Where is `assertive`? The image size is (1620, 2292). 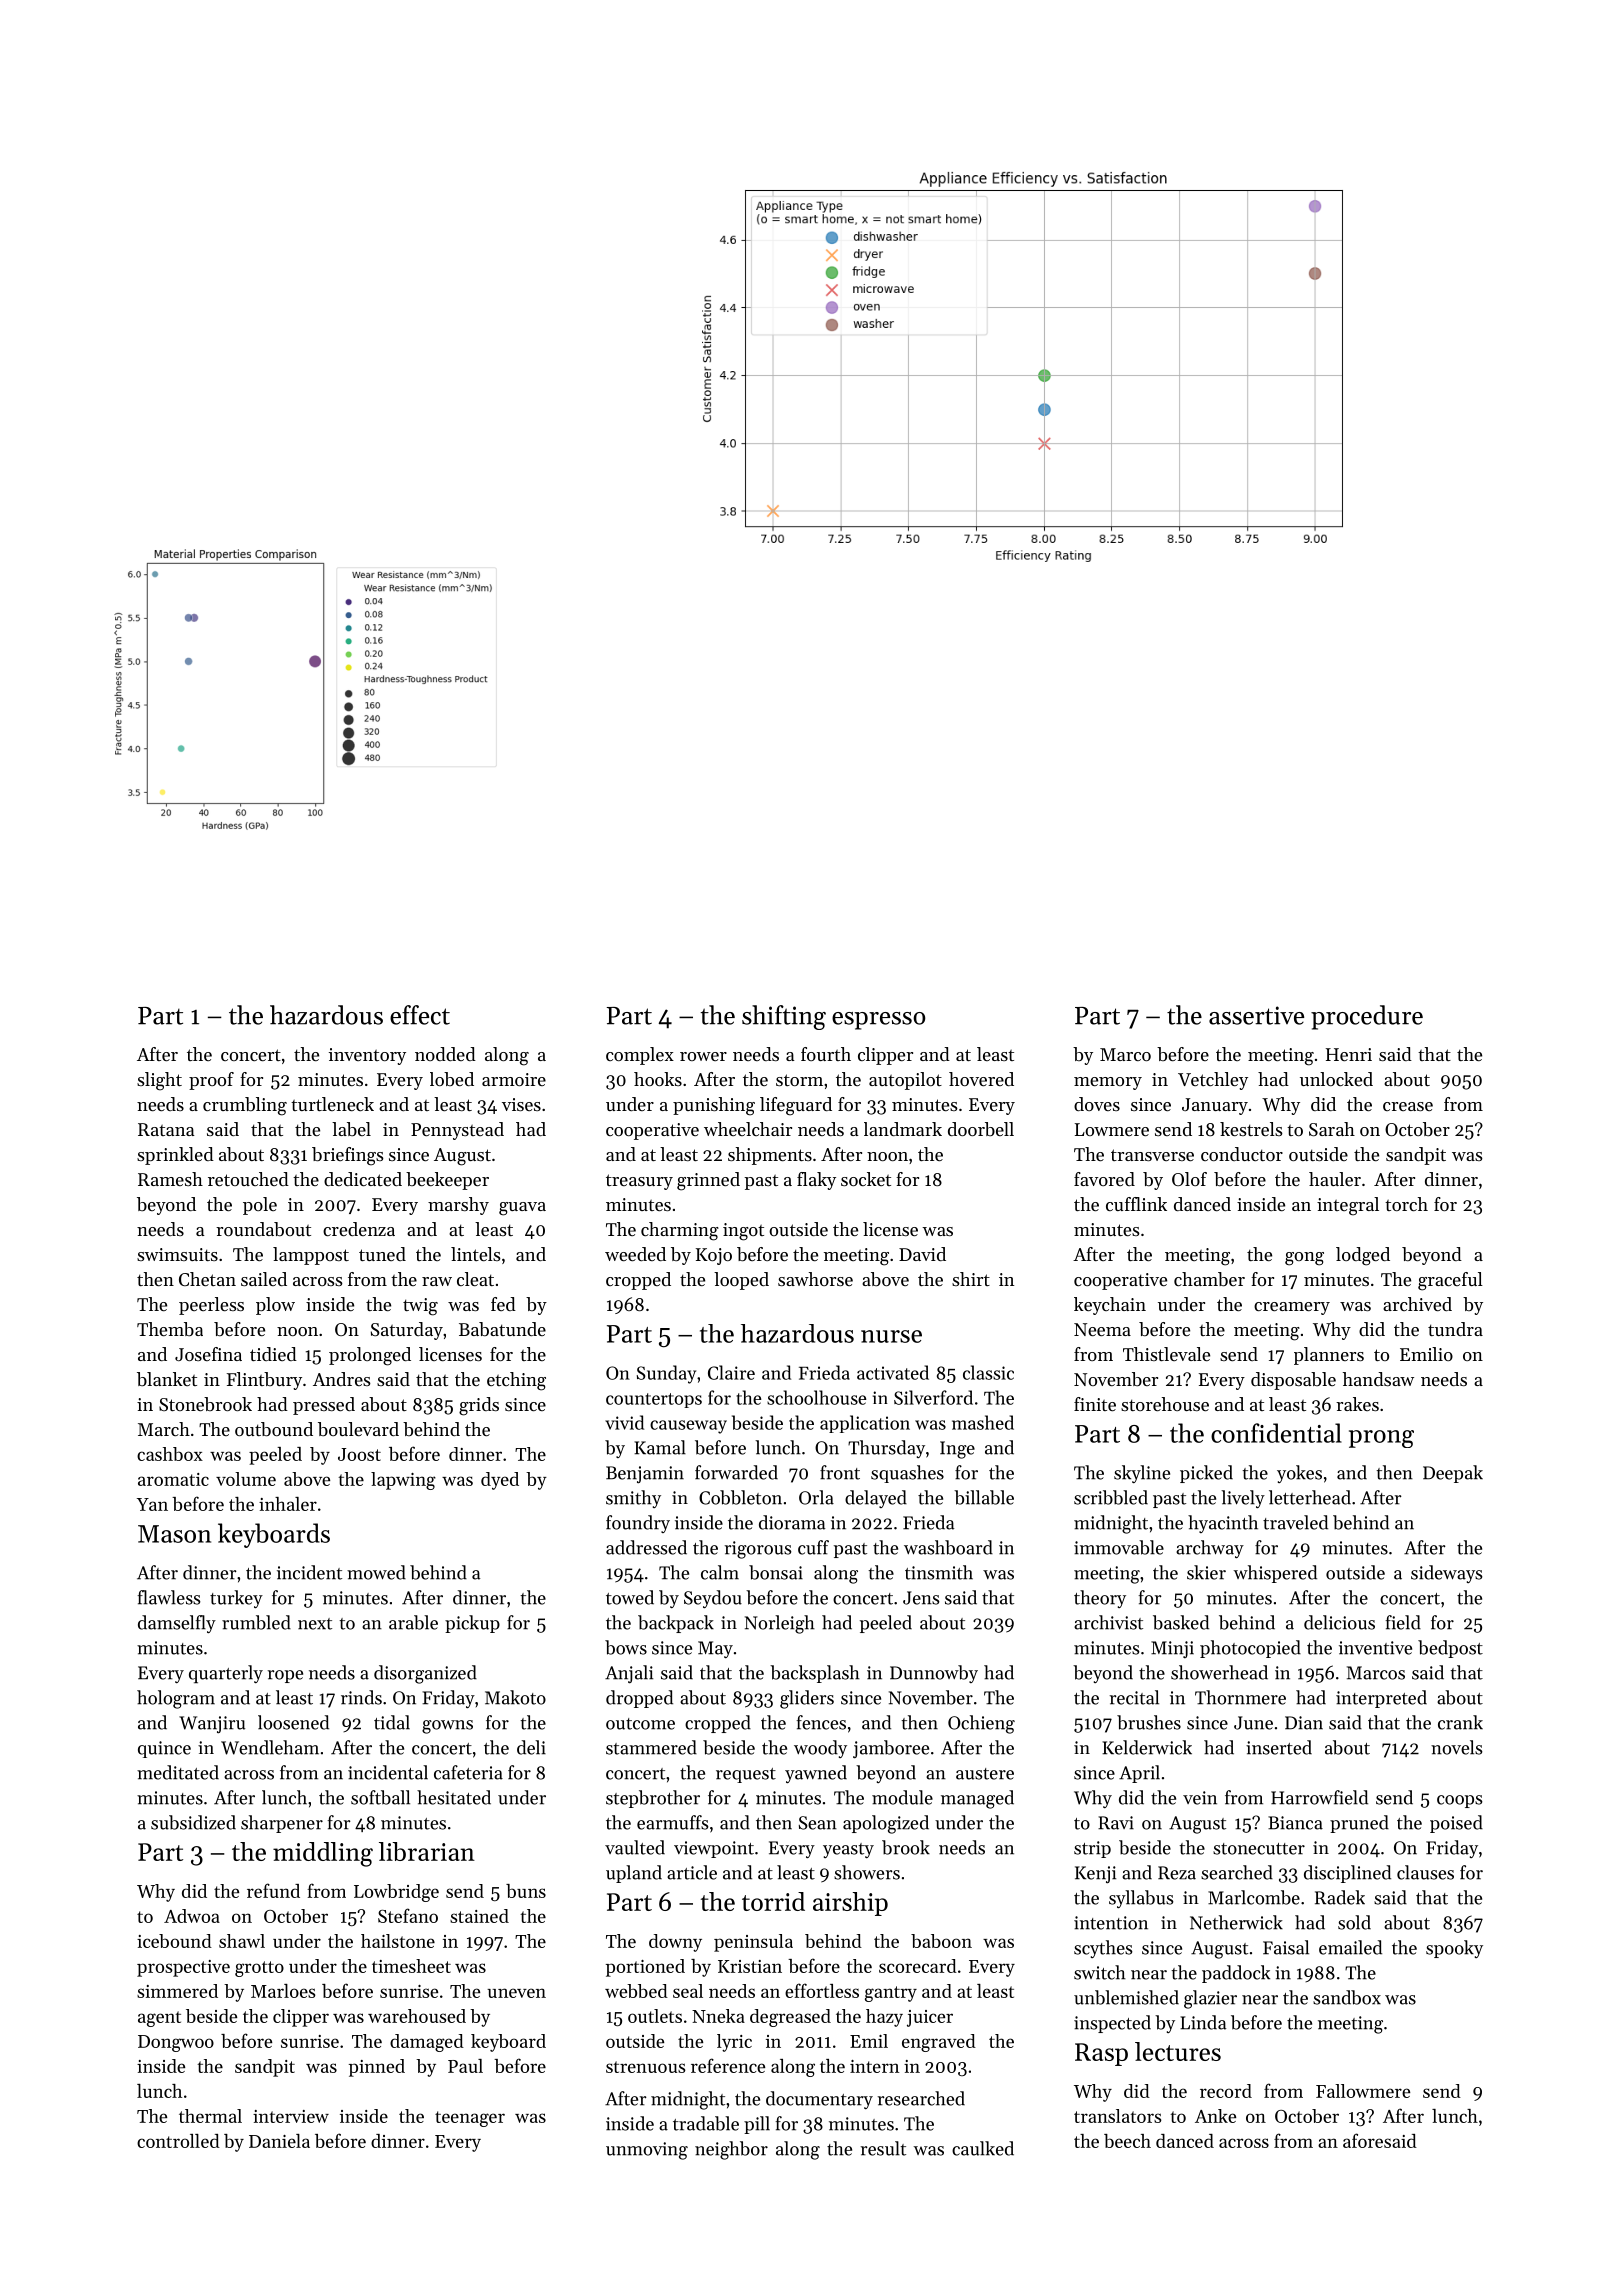
assertive is located at coordinates (1256, 1015).
